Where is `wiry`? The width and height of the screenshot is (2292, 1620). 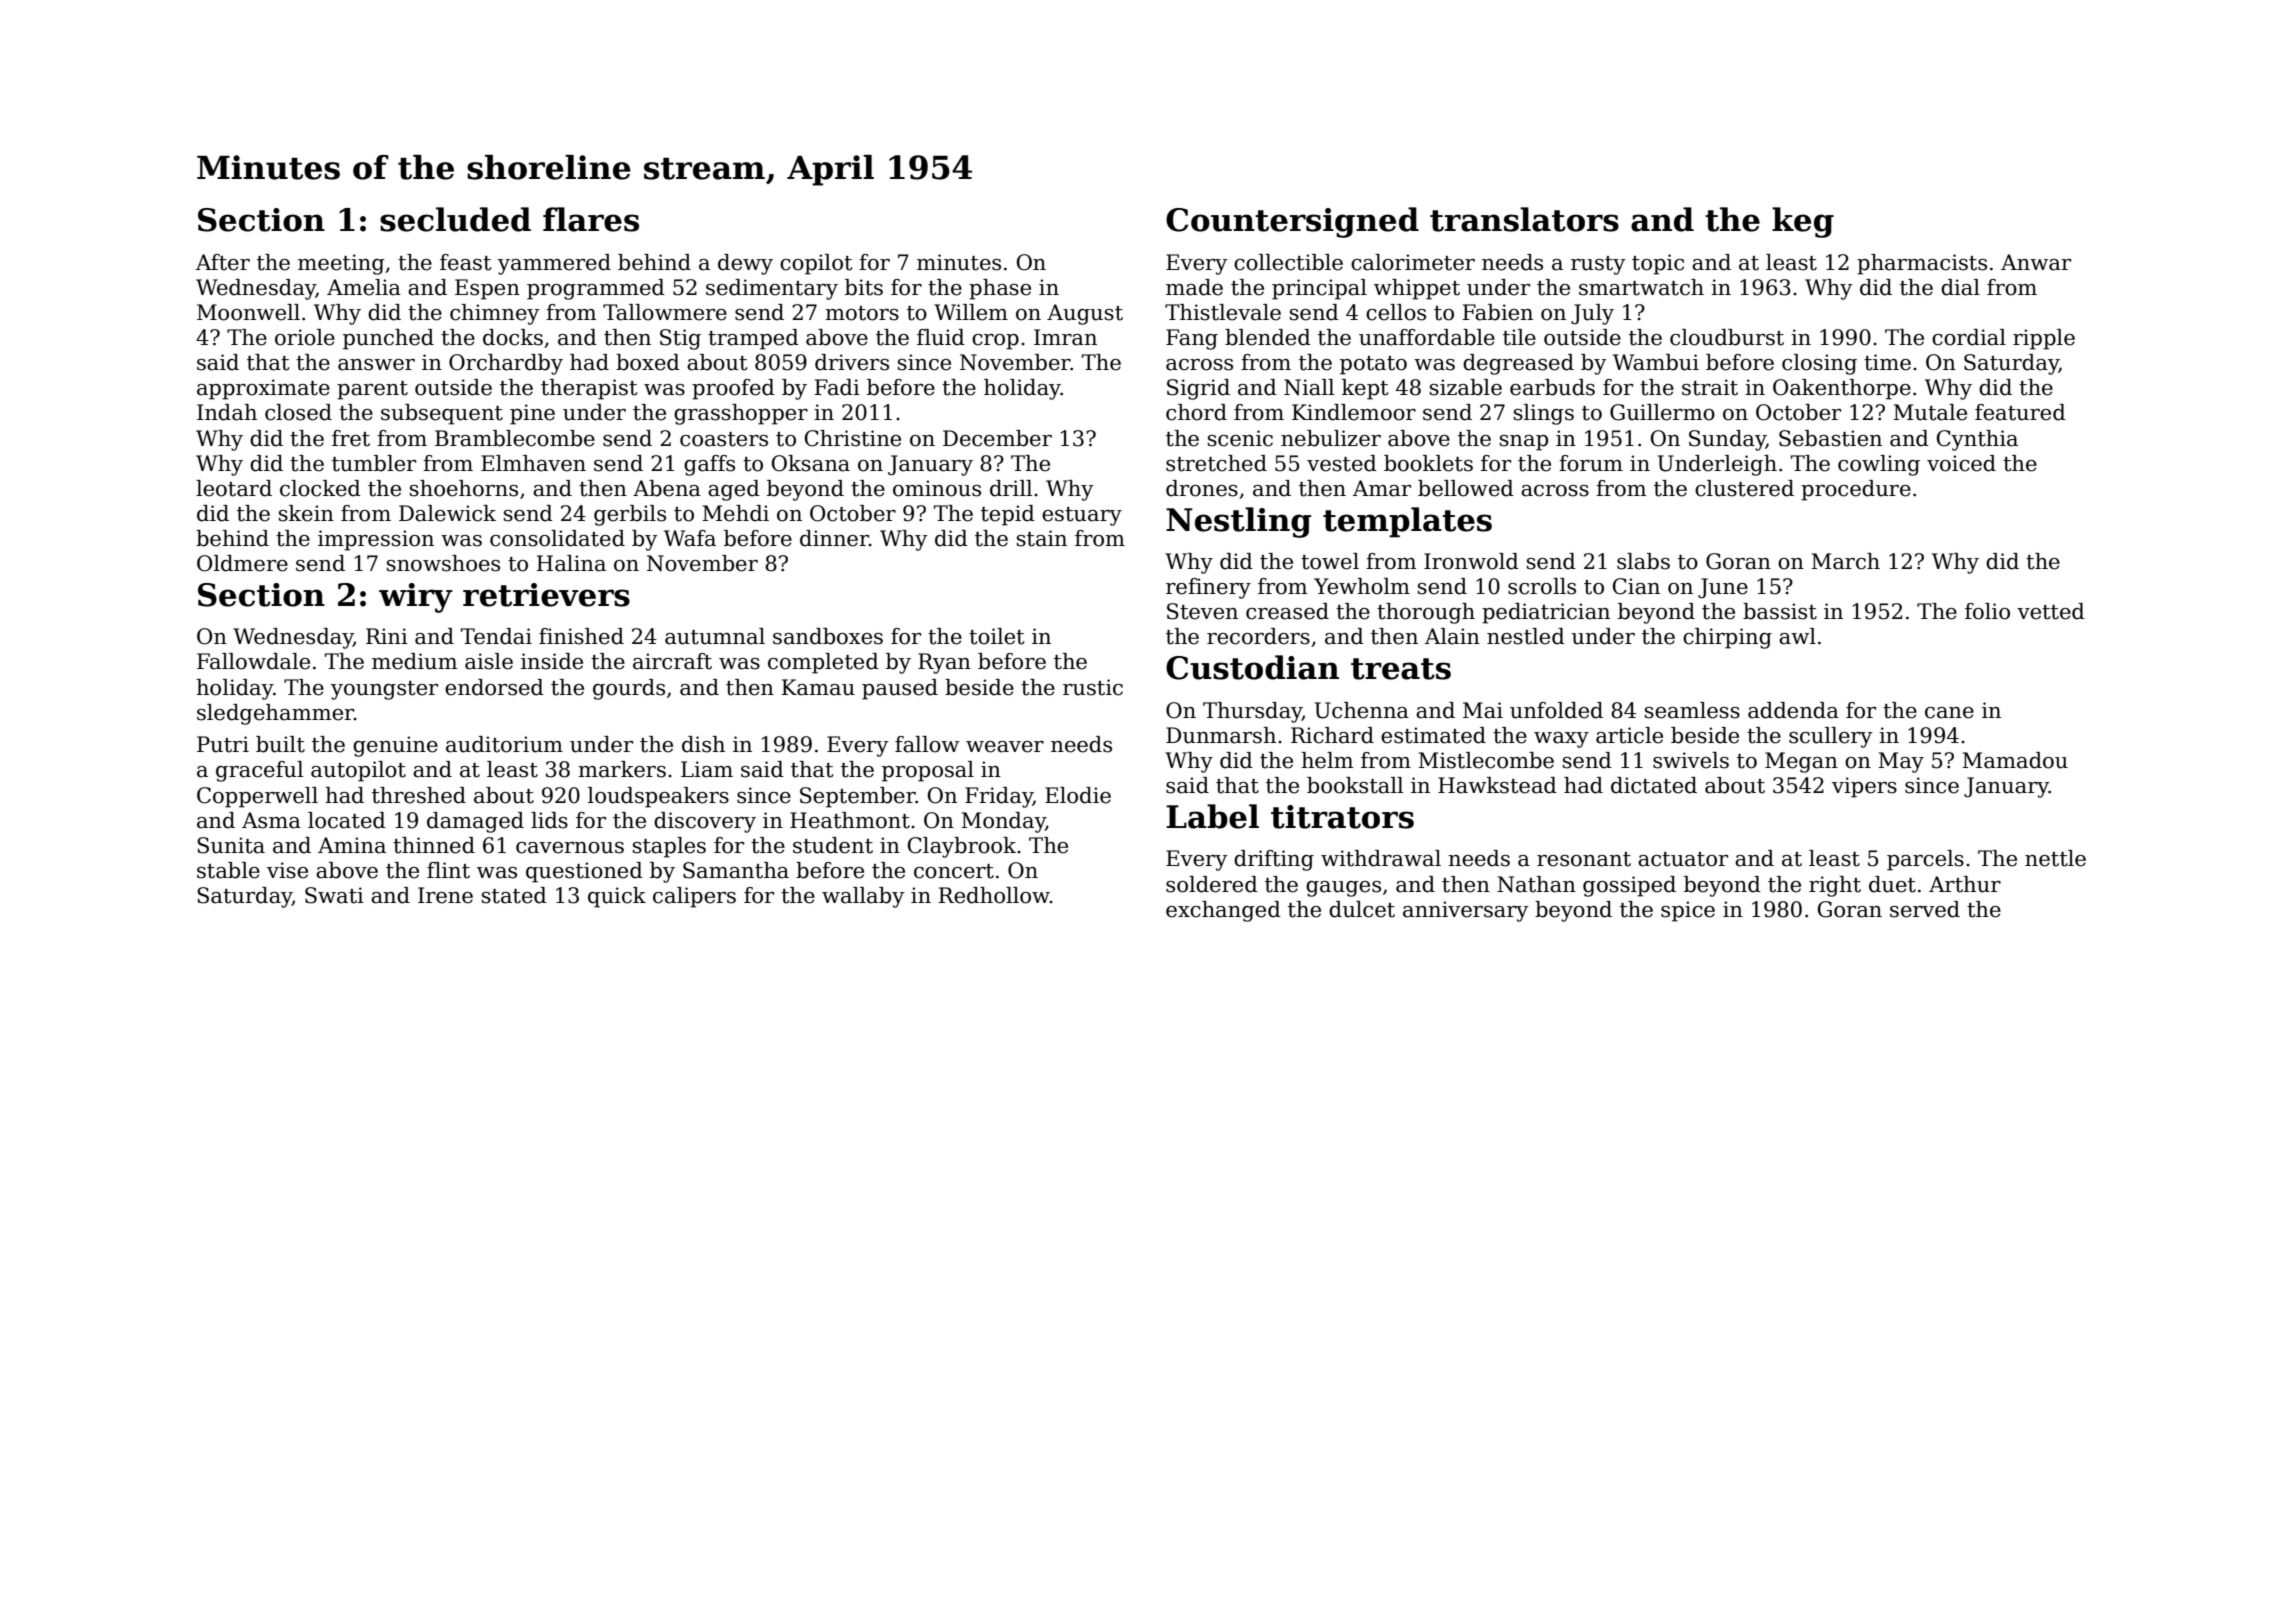
wiry is located at coordinates (416, 598).
